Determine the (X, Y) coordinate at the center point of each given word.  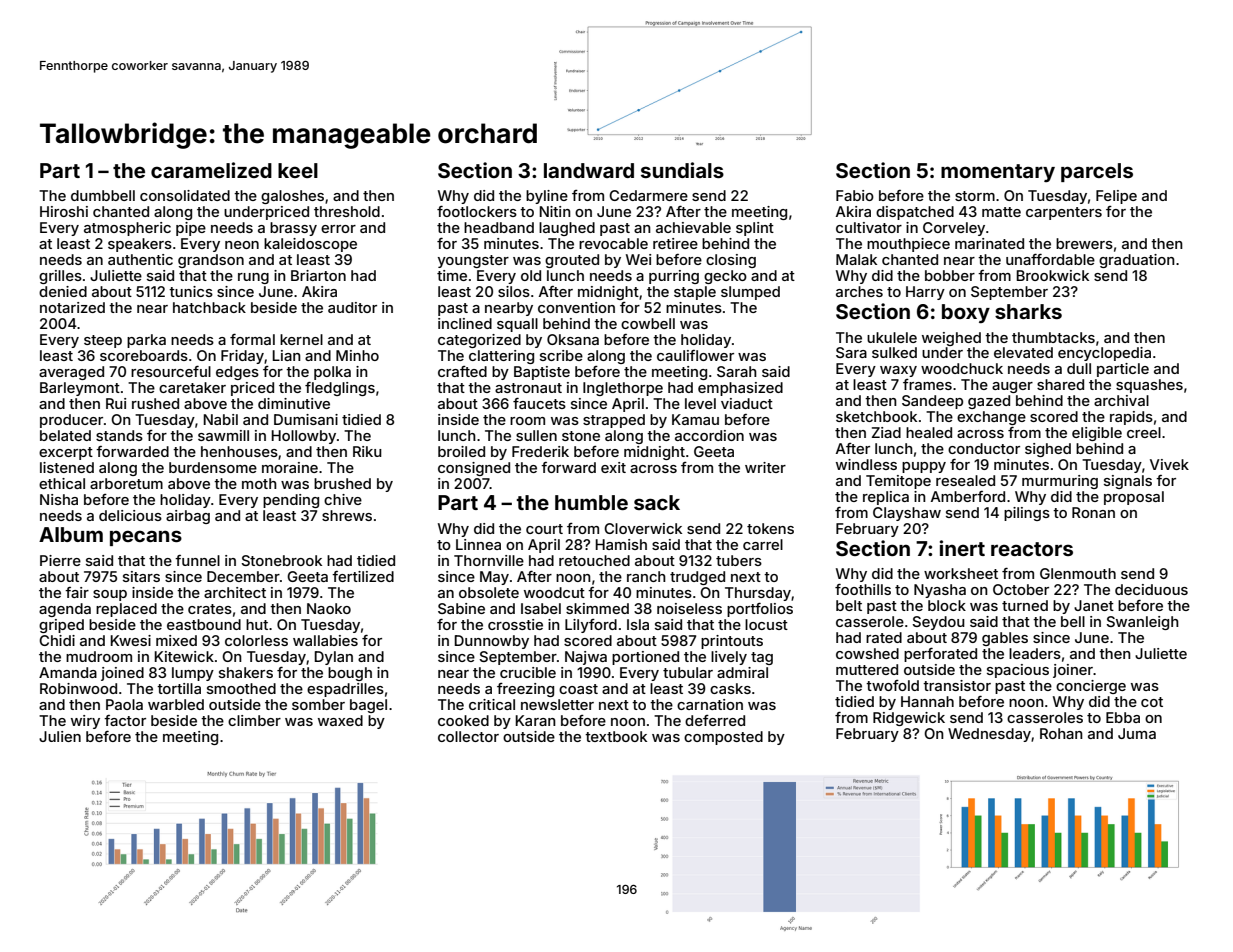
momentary (998, 173)
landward (589, 170)
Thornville (489, 560)
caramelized (211, 170)
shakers (246, 672)
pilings (1027, 514)
